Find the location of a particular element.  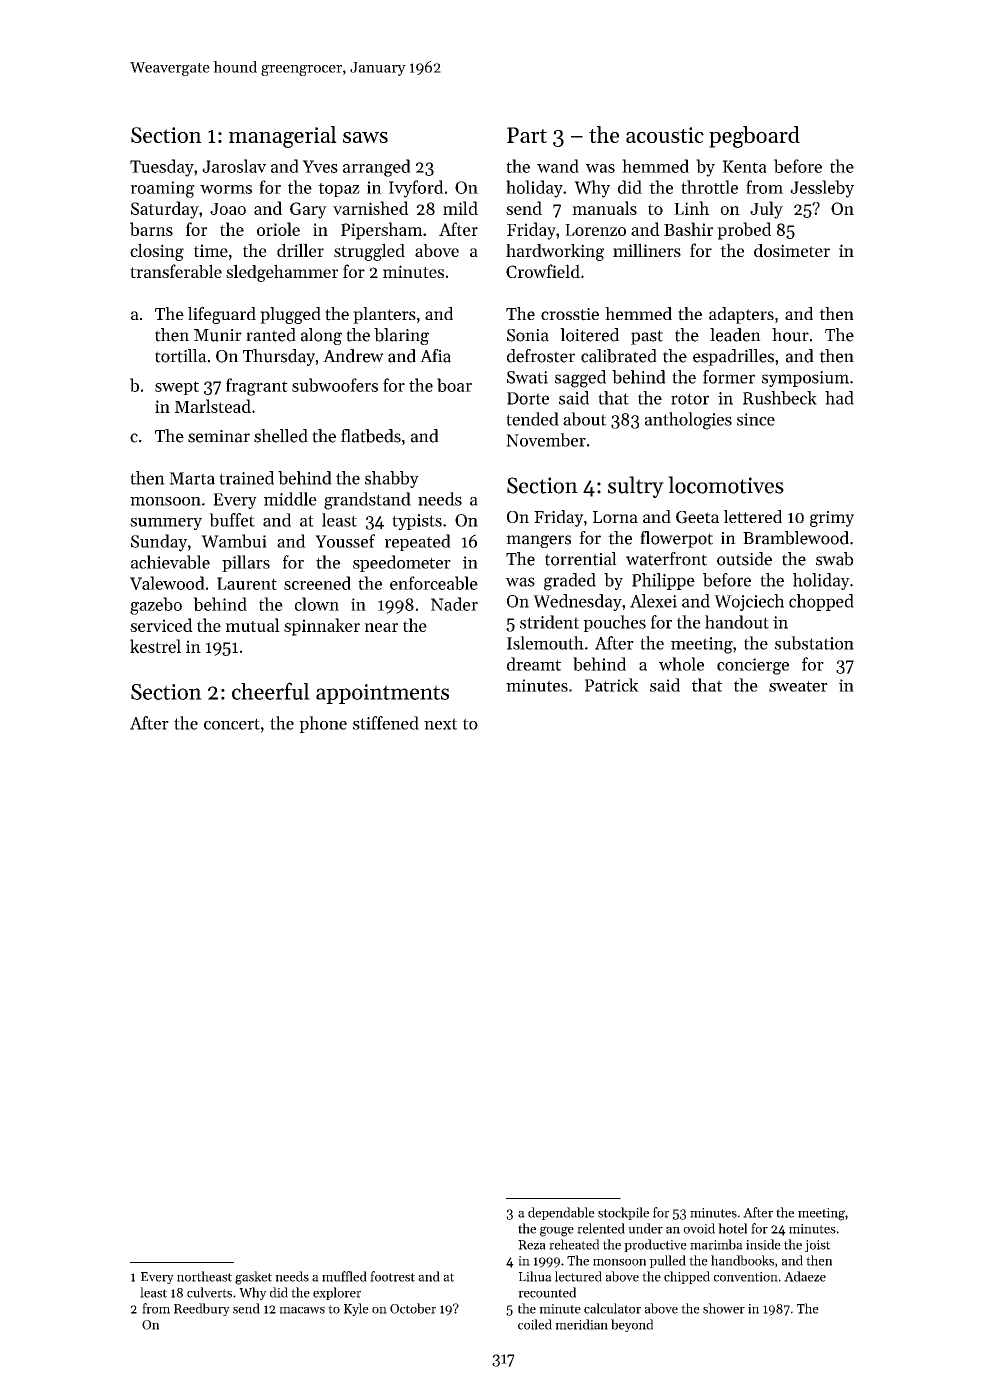

Part is located at coordinates (527, 135).
